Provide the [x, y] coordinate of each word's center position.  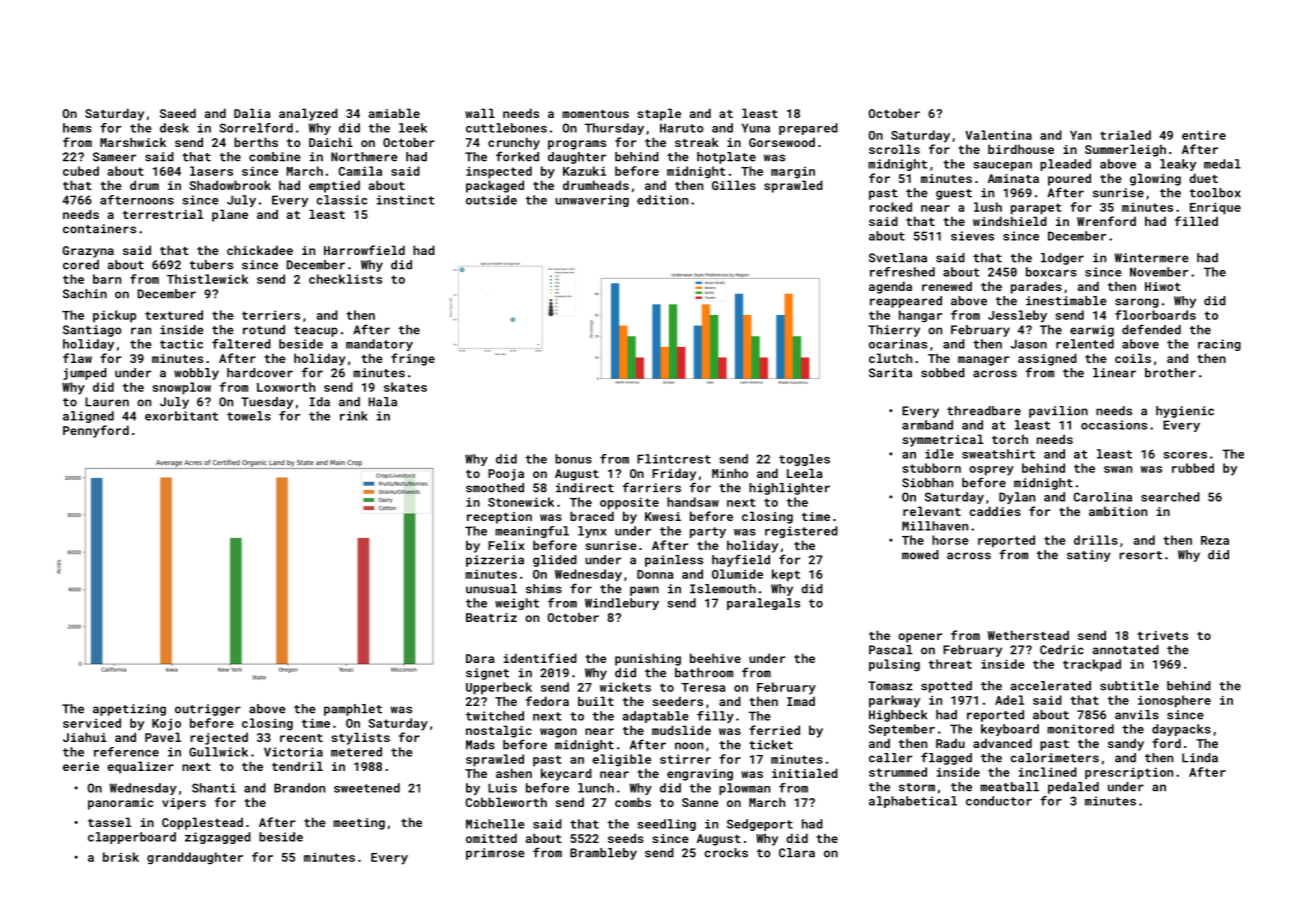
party [708, 532]
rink [354, 416]
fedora [547, 701]
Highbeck [898, 716]
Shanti [214, 788]
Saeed [178, 113]
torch [1010, 439]
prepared [808, 129]
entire [1204, 135]
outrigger [208, 710]
